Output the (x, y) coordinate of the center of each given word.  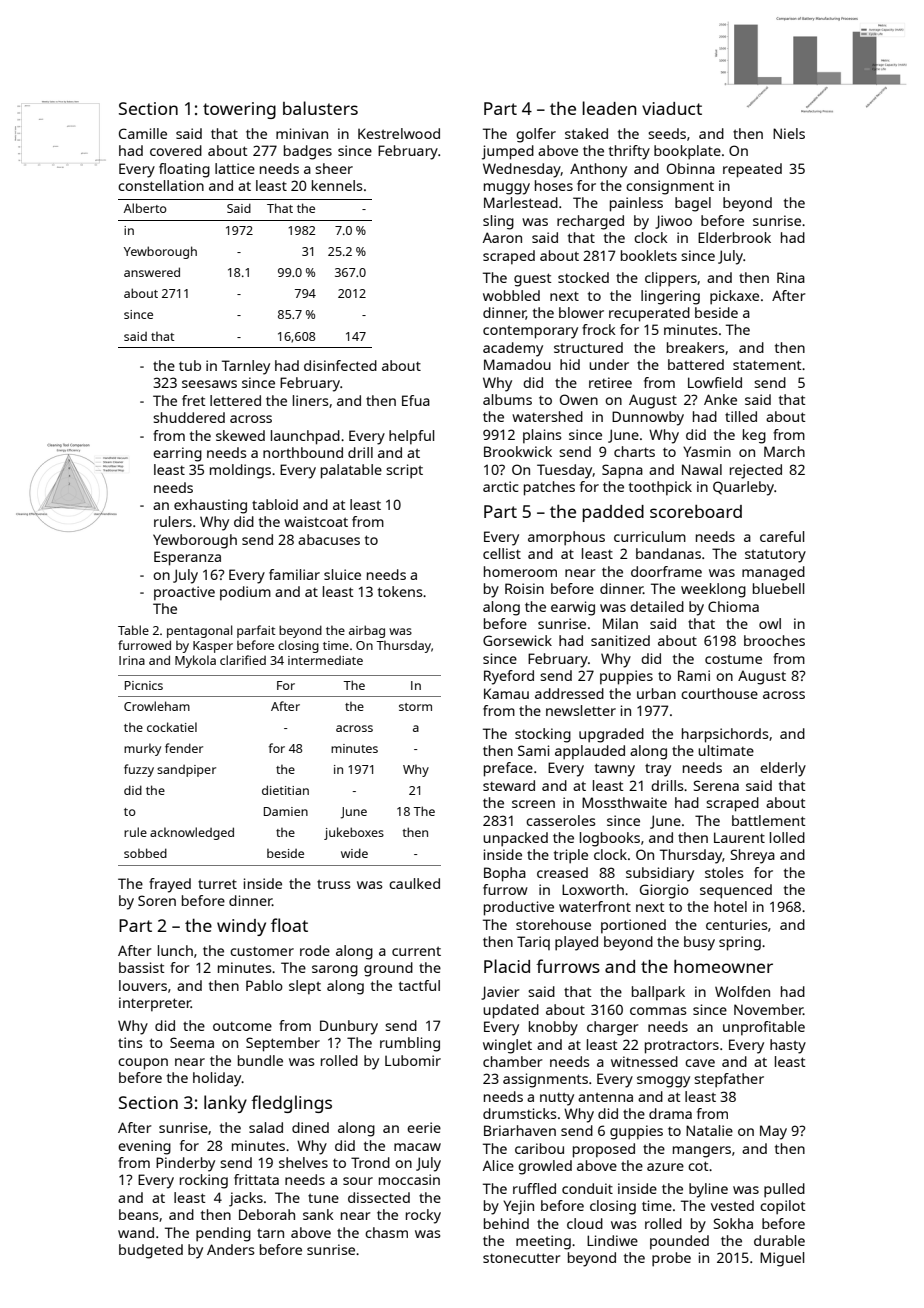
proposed (604, 1150)
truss (334, 884)
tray (658, 770)
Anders (231, 1249)
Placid (507, 966)
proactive (184, 593)
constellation (161, 185)
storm (415, 707)
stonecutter (522, 1258)
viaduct (672, 108)
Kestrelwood (399, 133)
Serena (716, 785)
